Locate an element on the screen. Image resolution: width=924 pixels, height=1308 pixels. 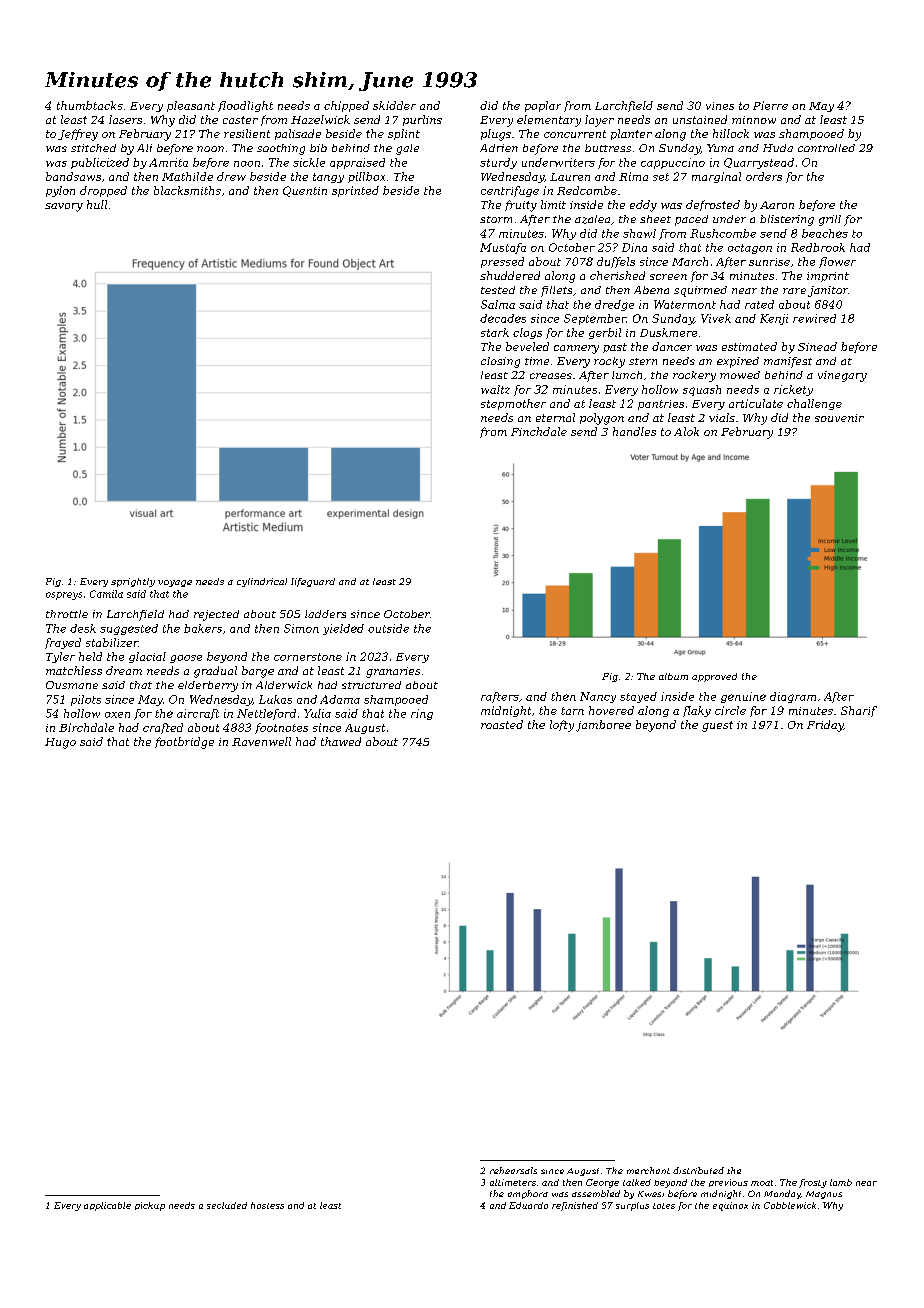
jamboree is located at coordinates (603, 726).
